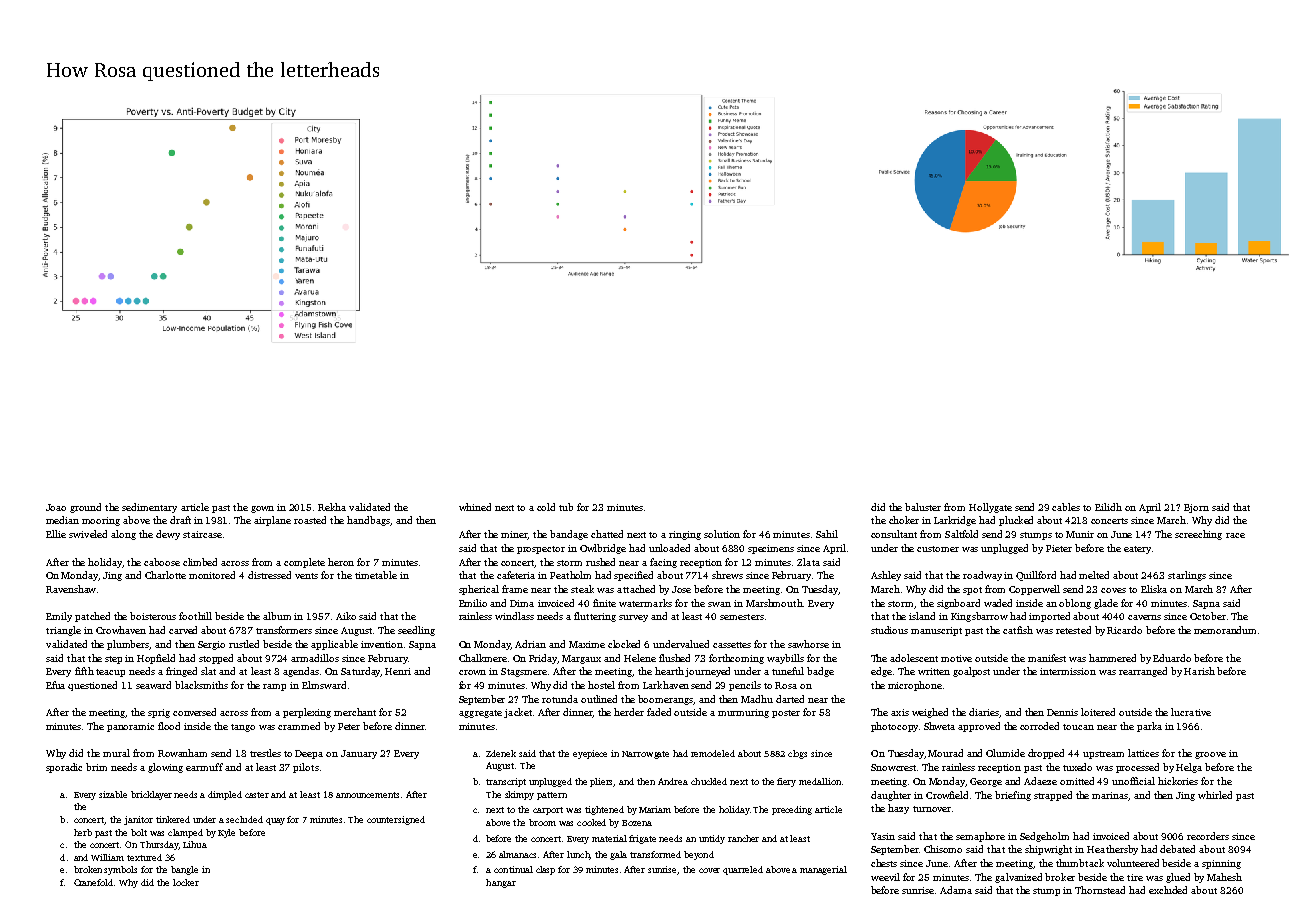 This document has width=1308, height=924. I want to click on intermission, so click(1068, 671).
